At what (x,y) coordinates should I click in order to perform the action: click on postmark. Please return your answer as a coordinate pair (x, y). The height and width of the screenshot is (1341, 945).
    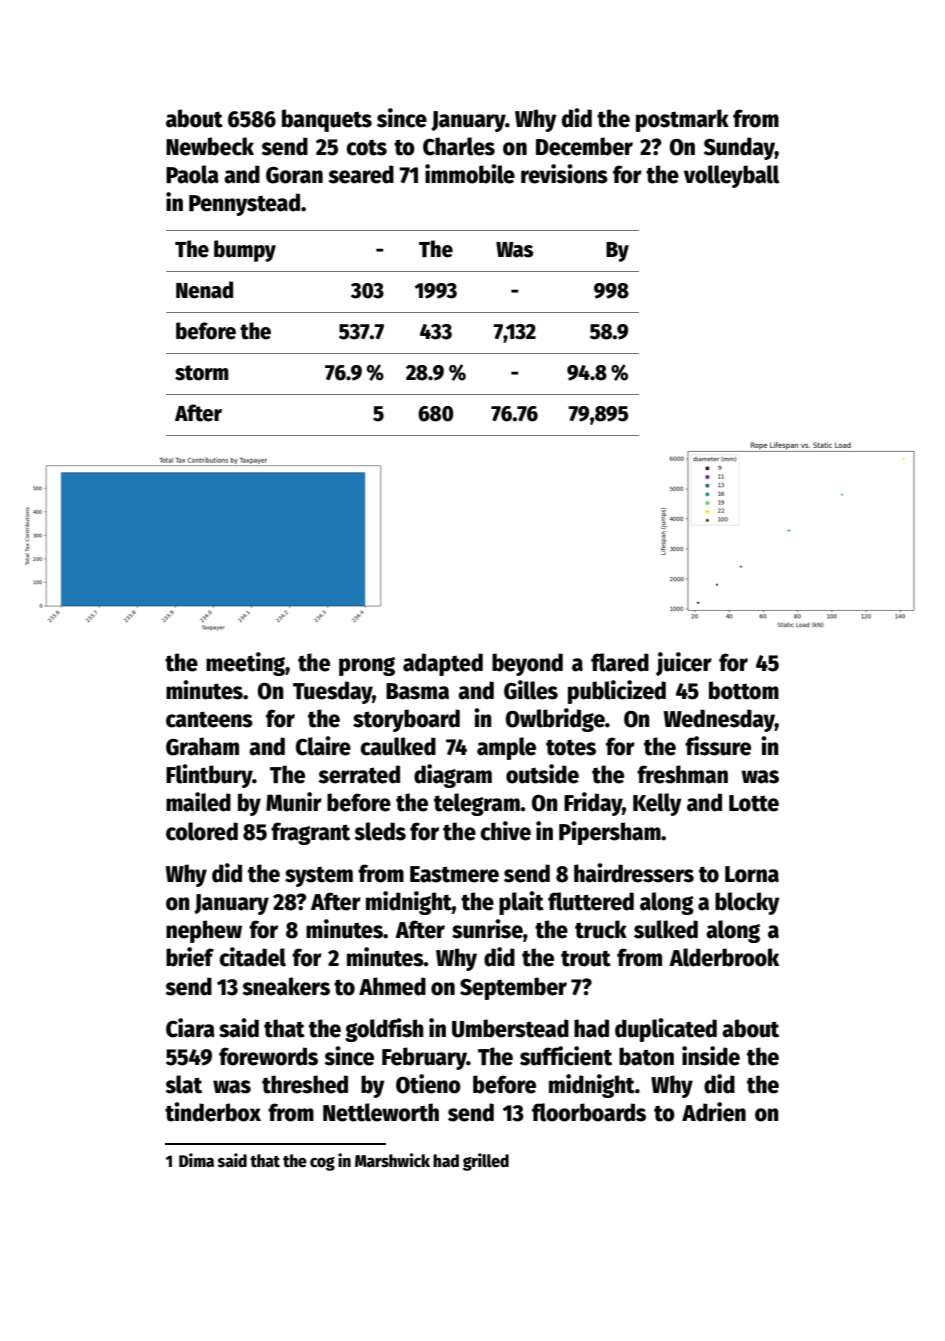
    Looking at the image, I should click on (682, 120).
